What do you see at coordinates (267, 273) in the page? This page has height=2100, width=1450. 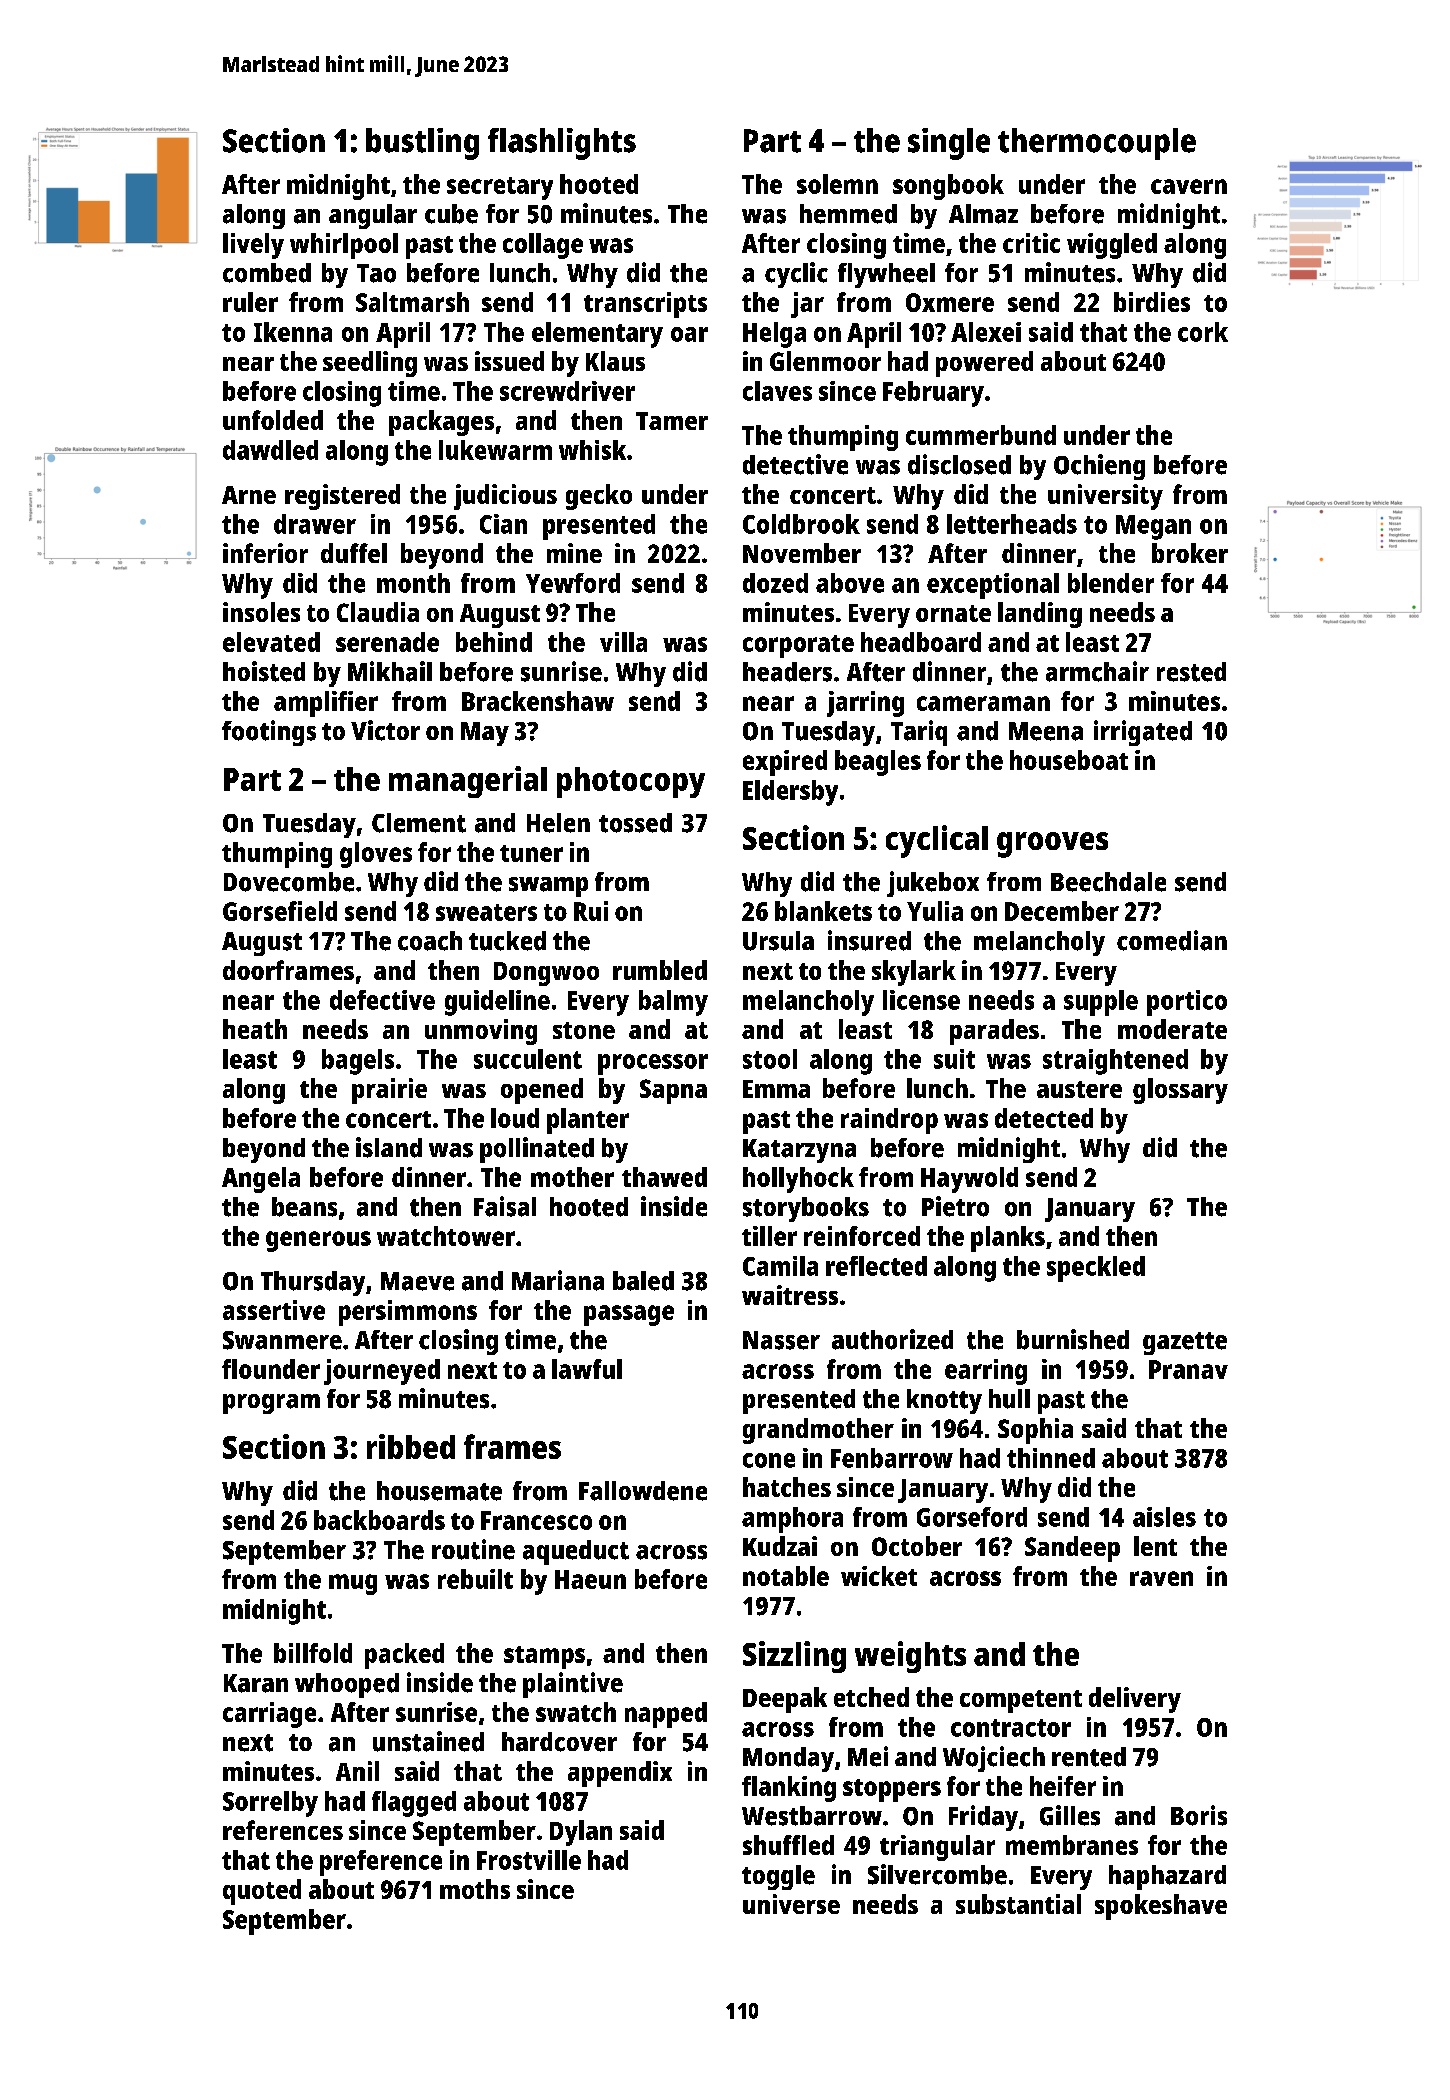 I see `combed` at bounding box center [267, 273].
